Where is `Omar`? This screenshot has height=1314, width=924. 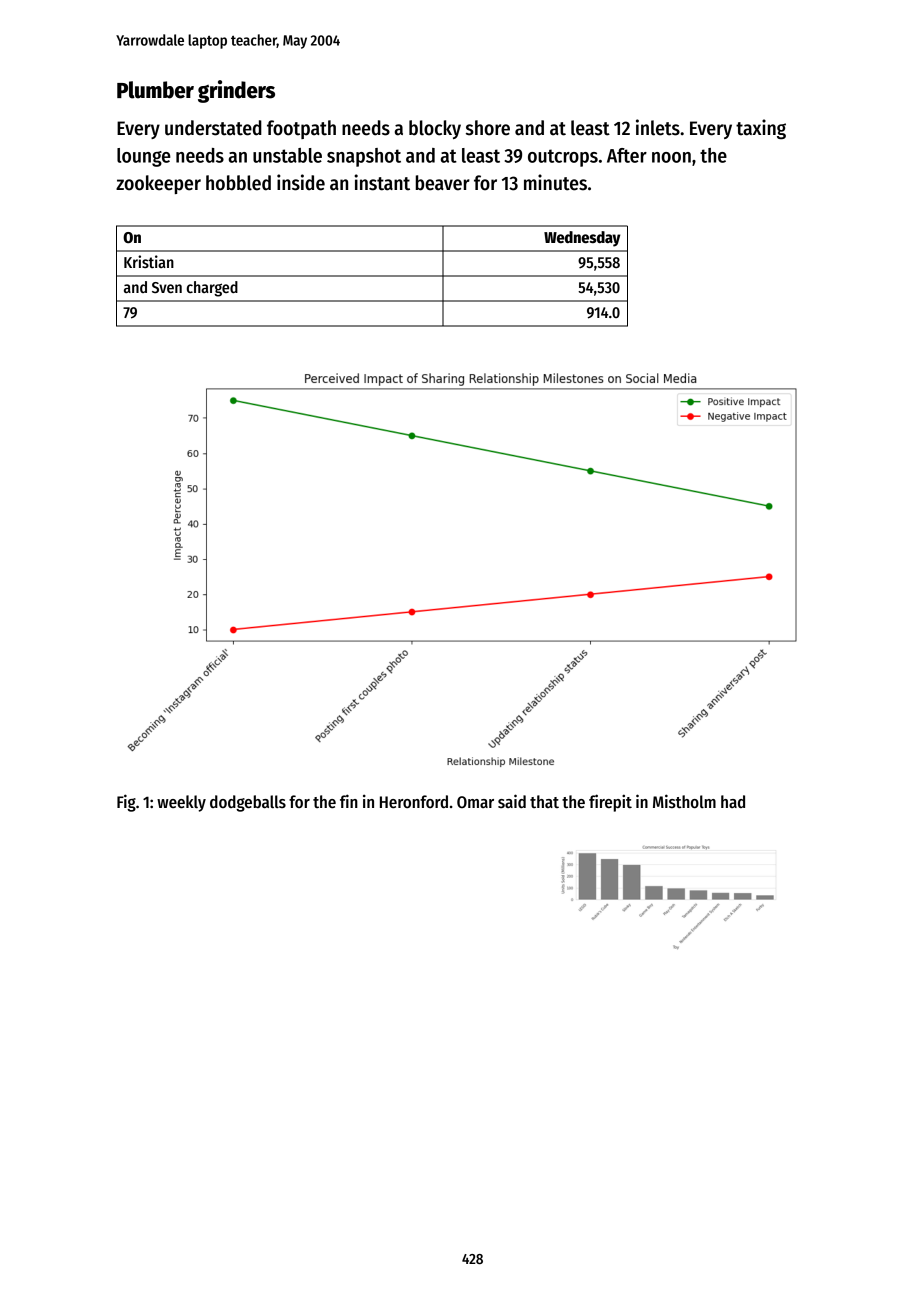 Omar is located at coordinates (475, 802).
